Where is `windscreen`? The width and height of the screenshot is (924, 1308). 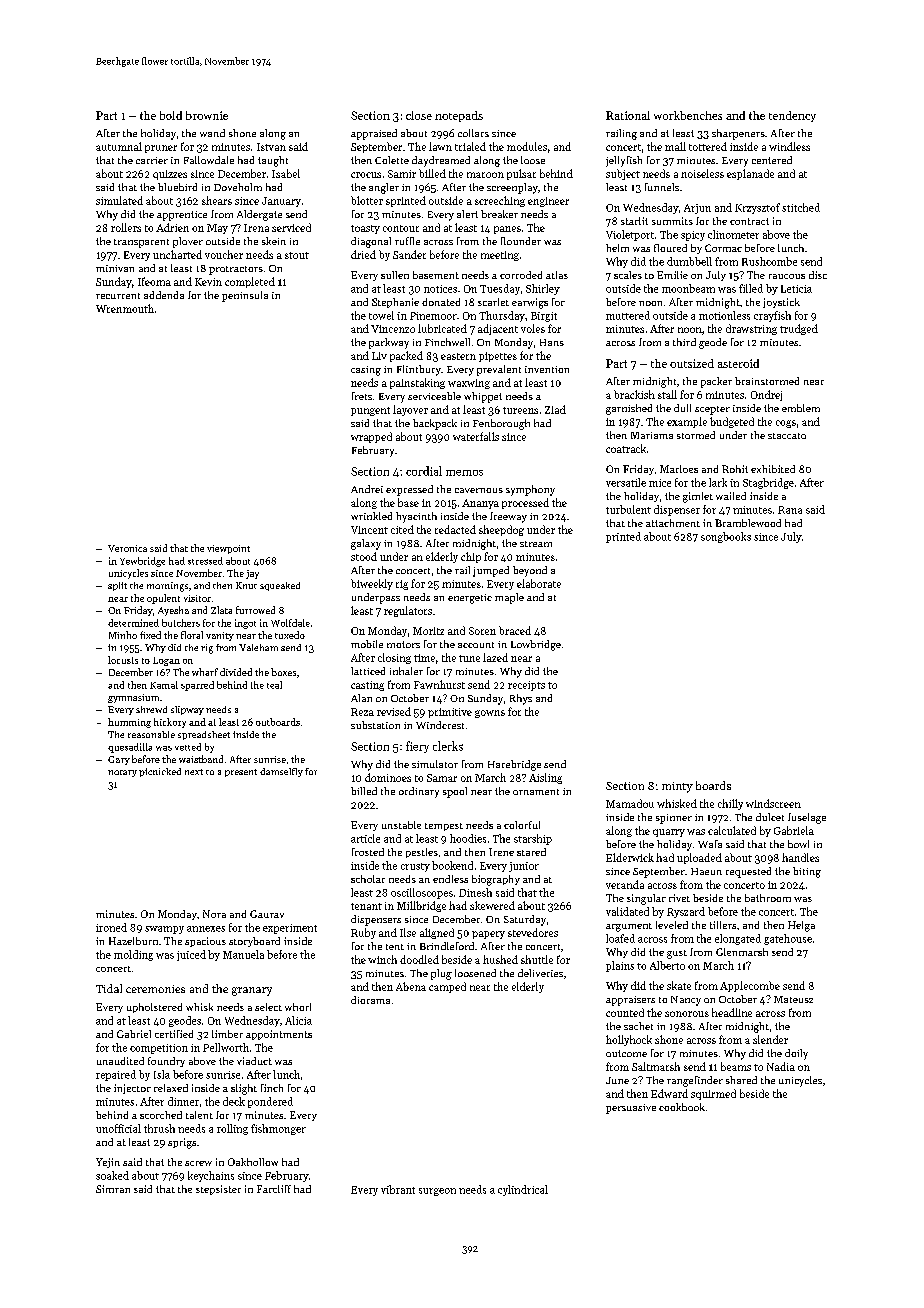 windscreen is located at coordinates (773, 803).
